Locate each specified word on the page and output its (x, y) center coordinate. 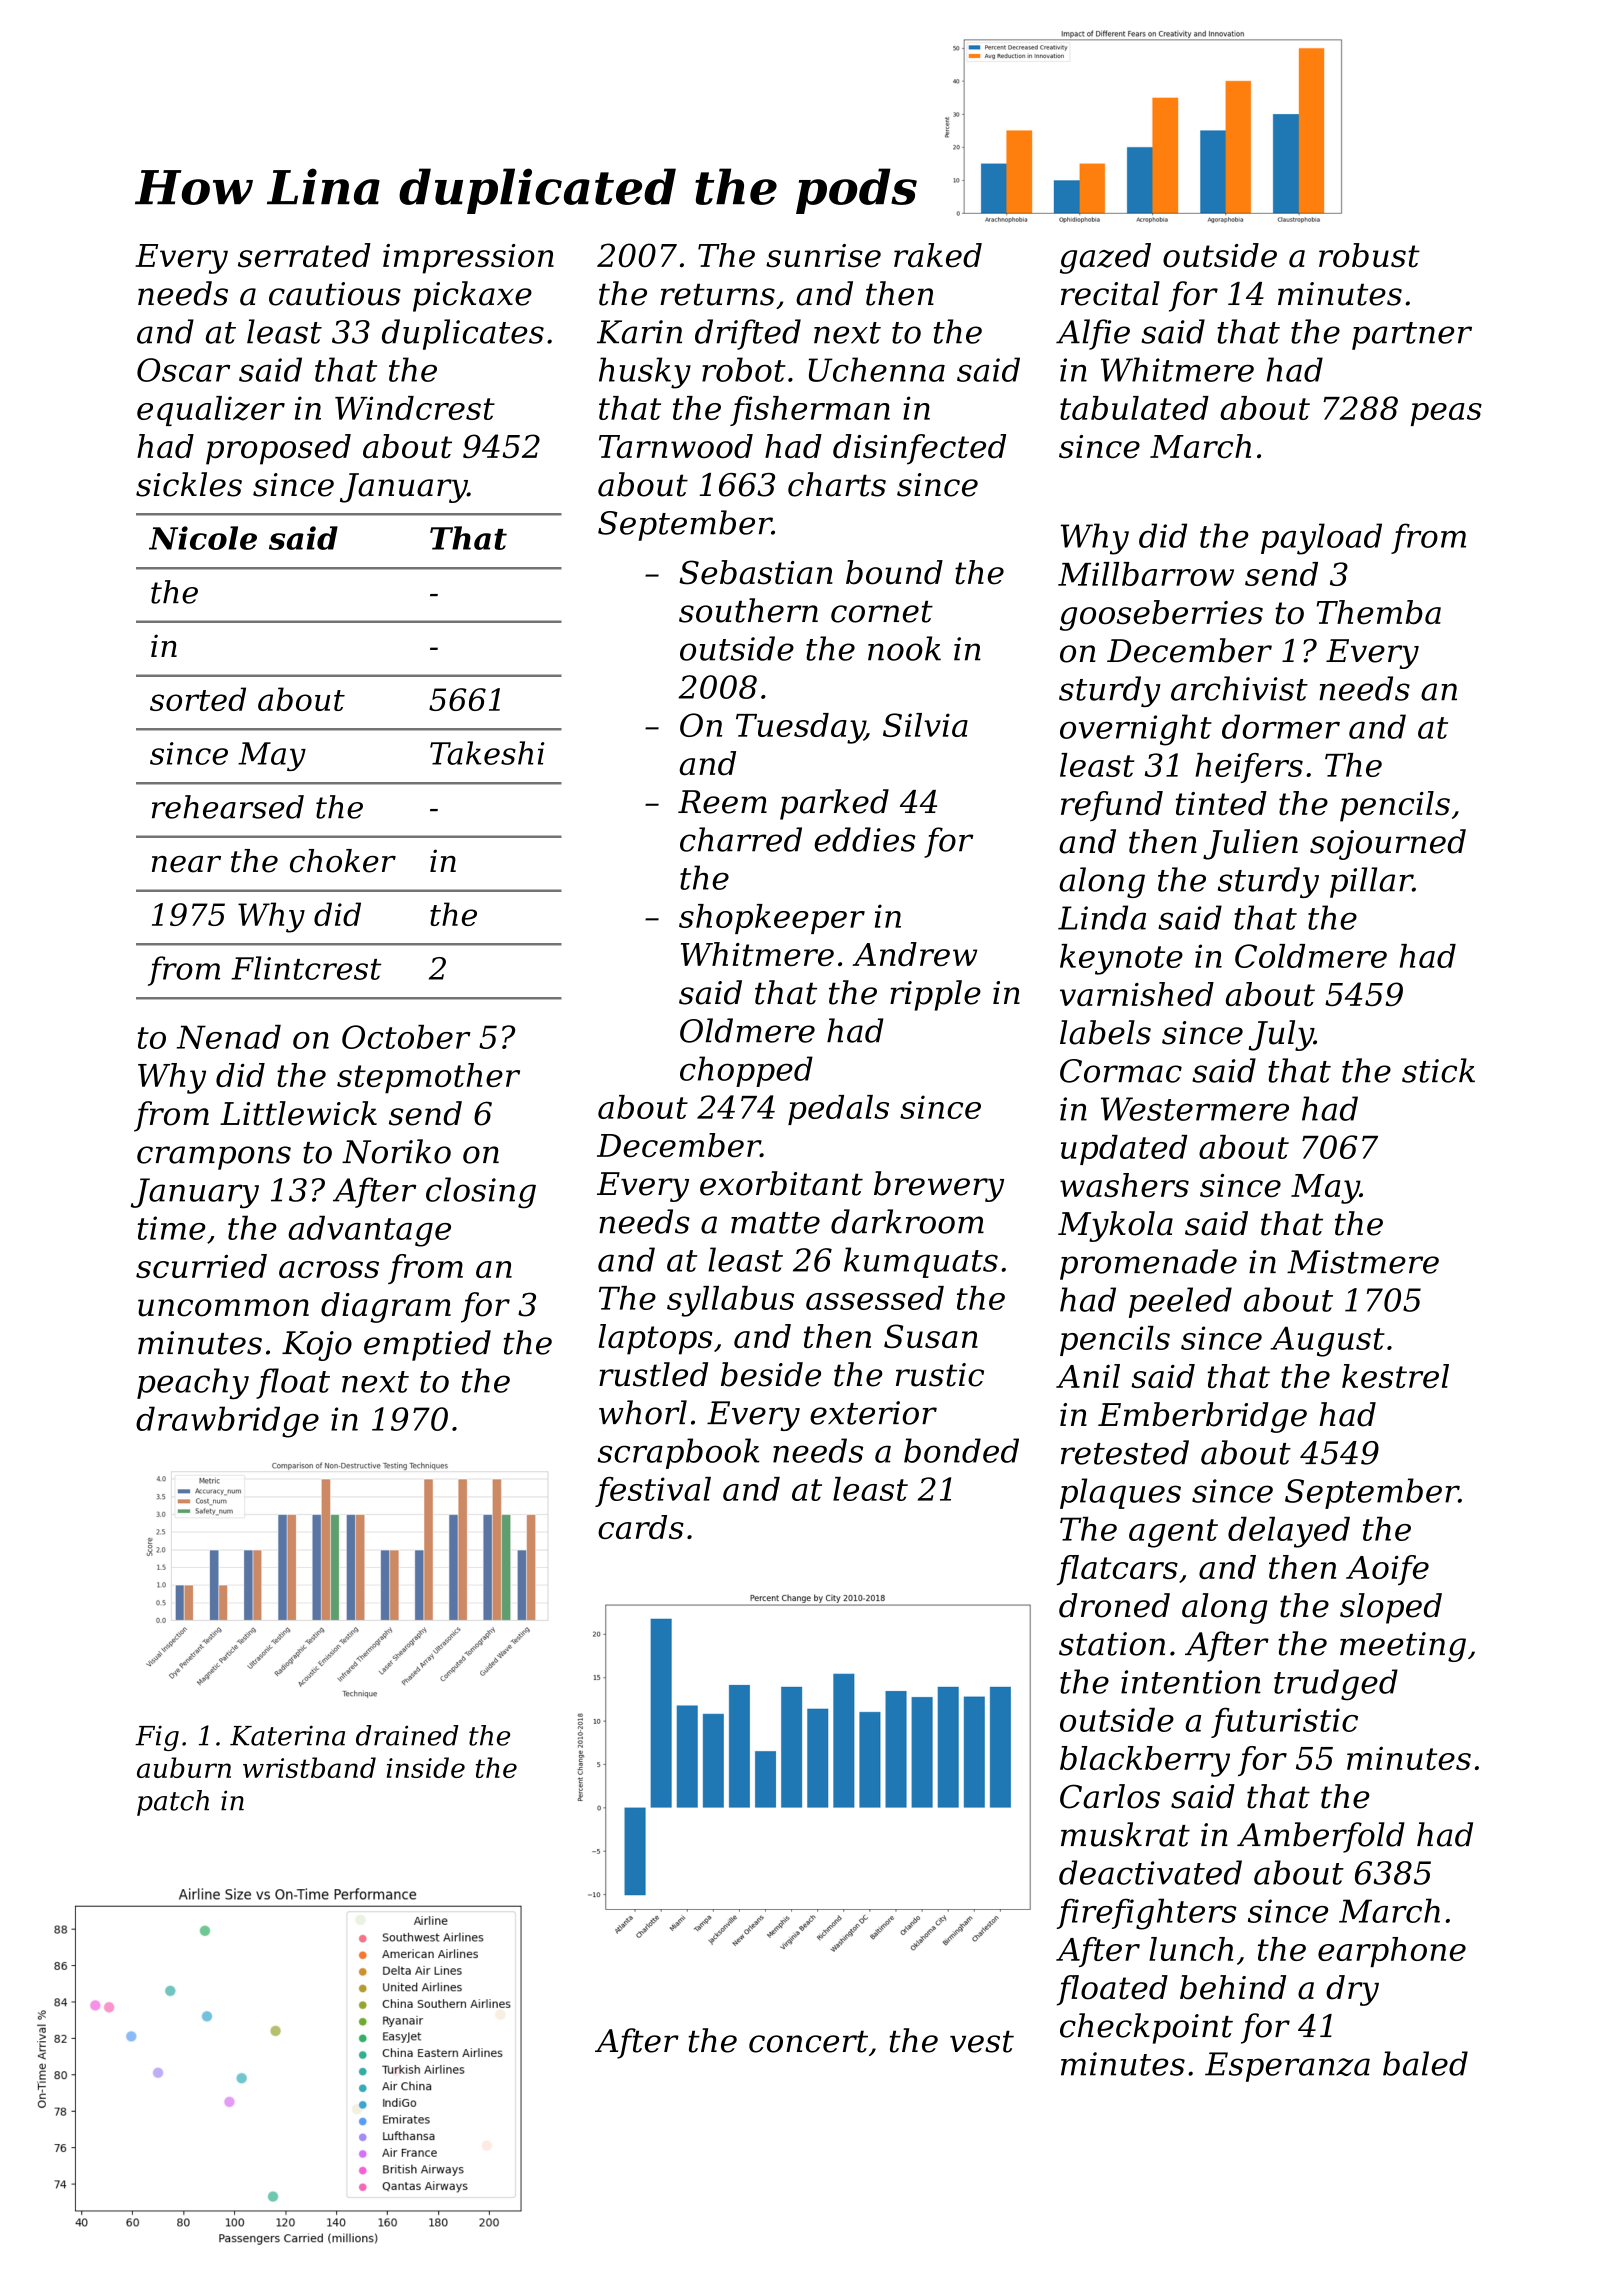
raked (938, 255)
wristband (309, 1767)
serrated (304, 255)
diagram (386, 1307)
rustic (940, 1375)
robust (1369, 255)
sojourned (1388, 844)
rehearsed (228, 807)
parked (834, 804)
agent (1173, 1533)
